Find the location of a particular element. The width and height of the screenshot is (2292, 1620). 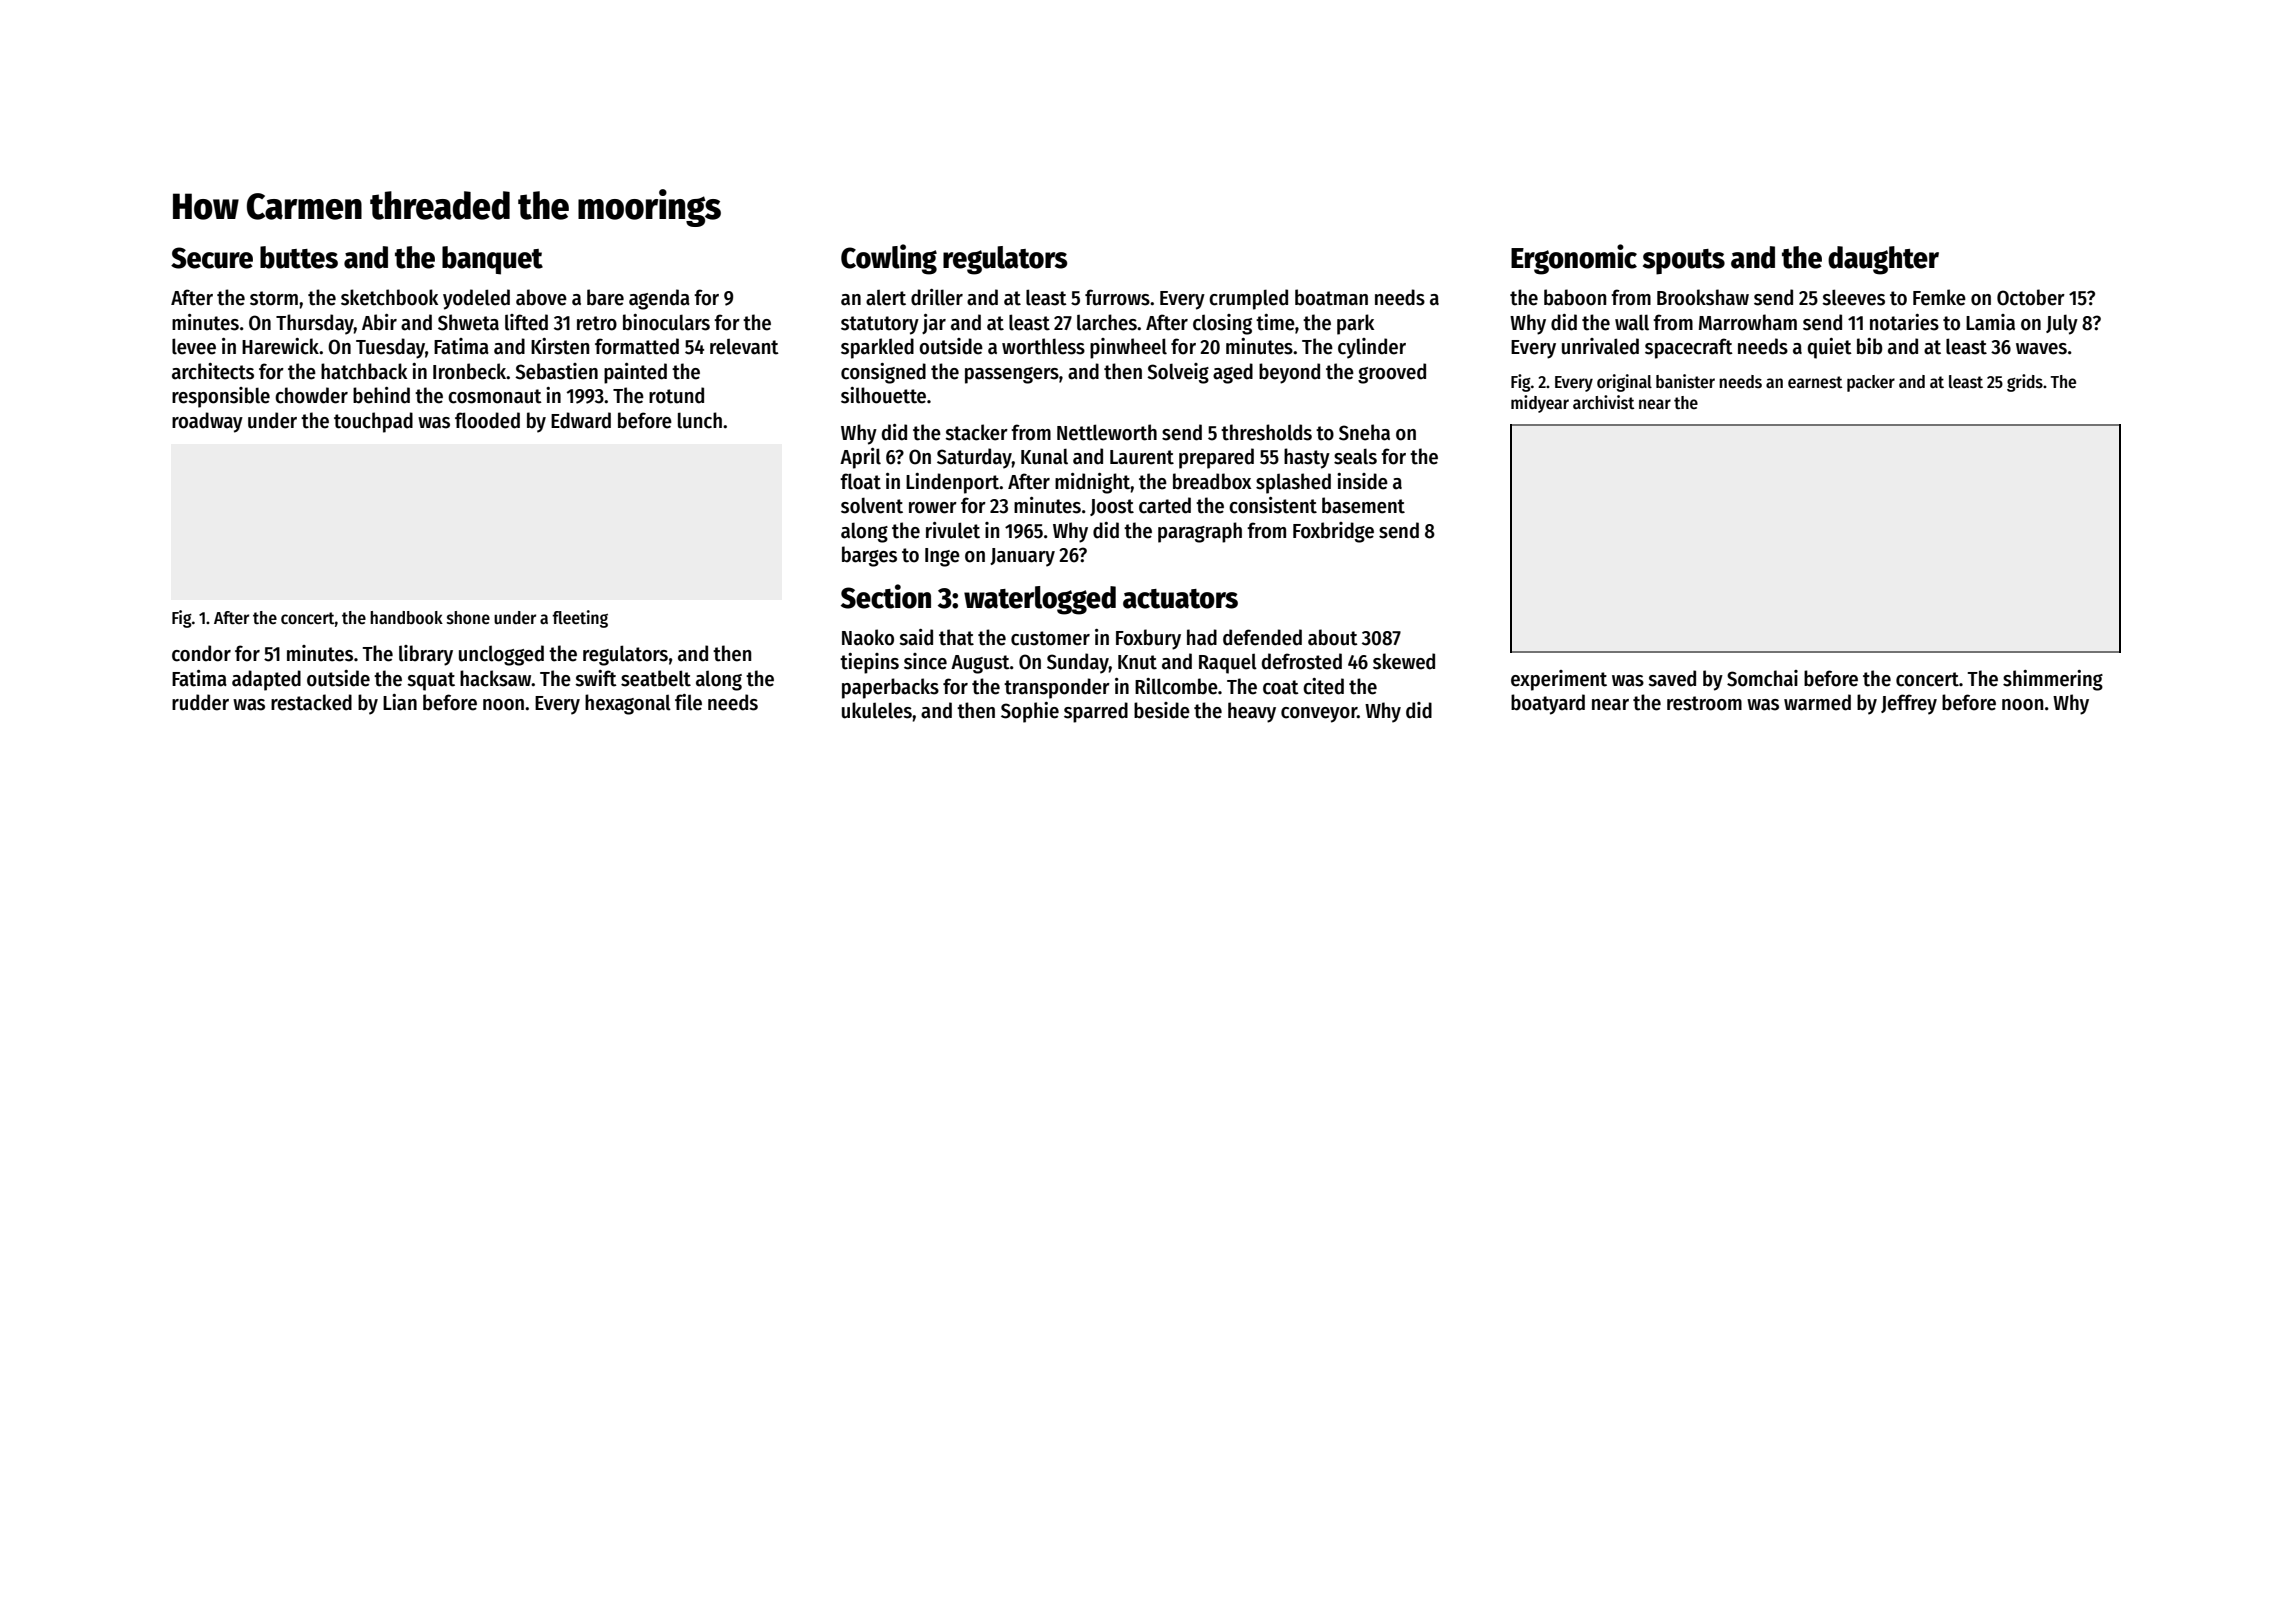

passengers is located at coordinates (1012, 375).
